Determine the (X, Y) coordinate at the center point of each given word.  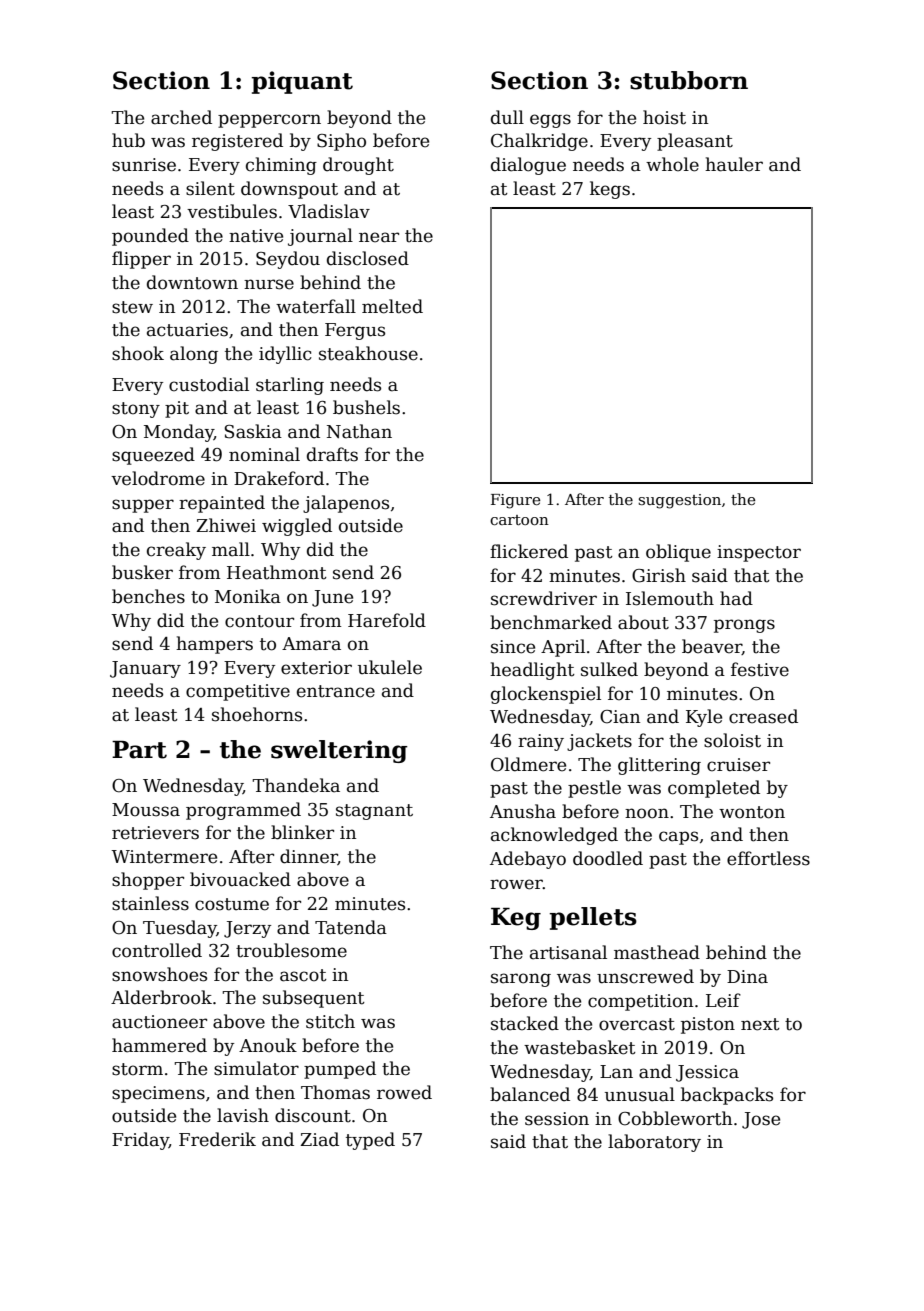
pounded (150, 237)
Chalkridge (539, 142)
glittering (659, 766)
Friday (140, 1141)
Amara (311, 644)
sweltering (339, 751)
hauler (734, 164)
